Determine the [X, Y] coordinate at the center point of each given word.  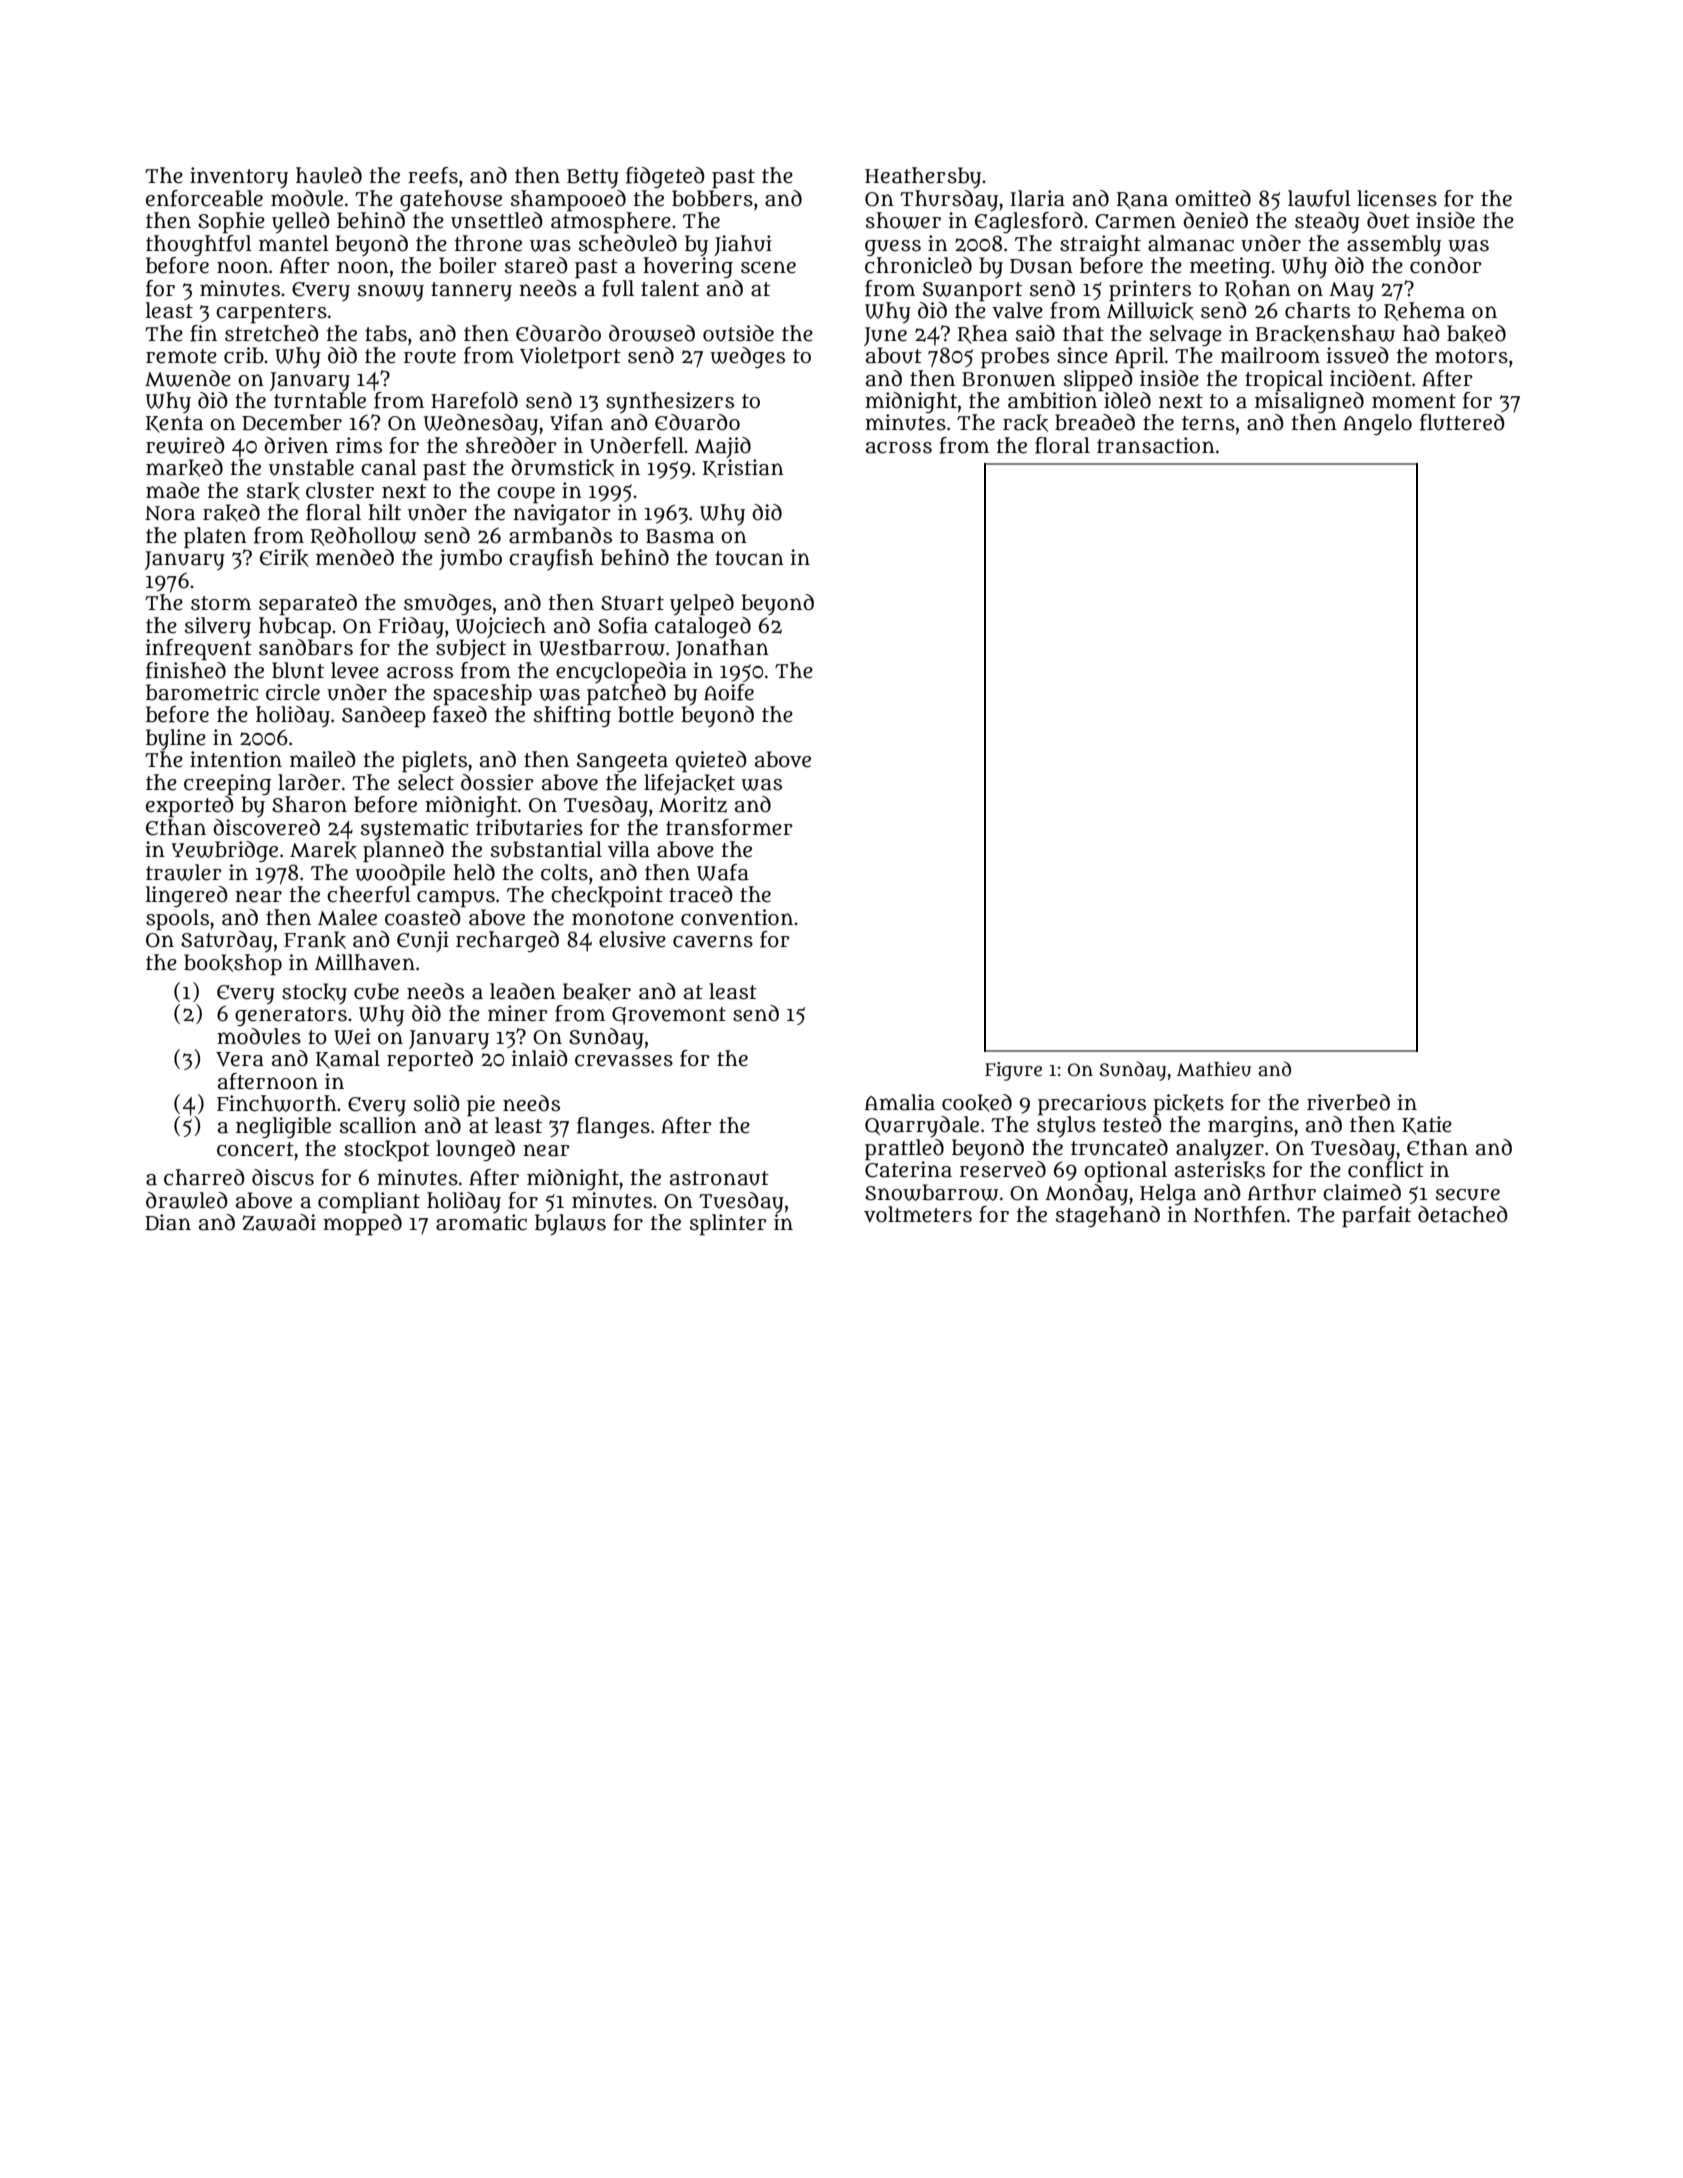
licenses [1397, 198]
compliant [369, 1202]
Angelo [1377, 424]
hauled [329, 175]
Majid [723, 447]
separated [308, 605]
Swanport [972, 291]
